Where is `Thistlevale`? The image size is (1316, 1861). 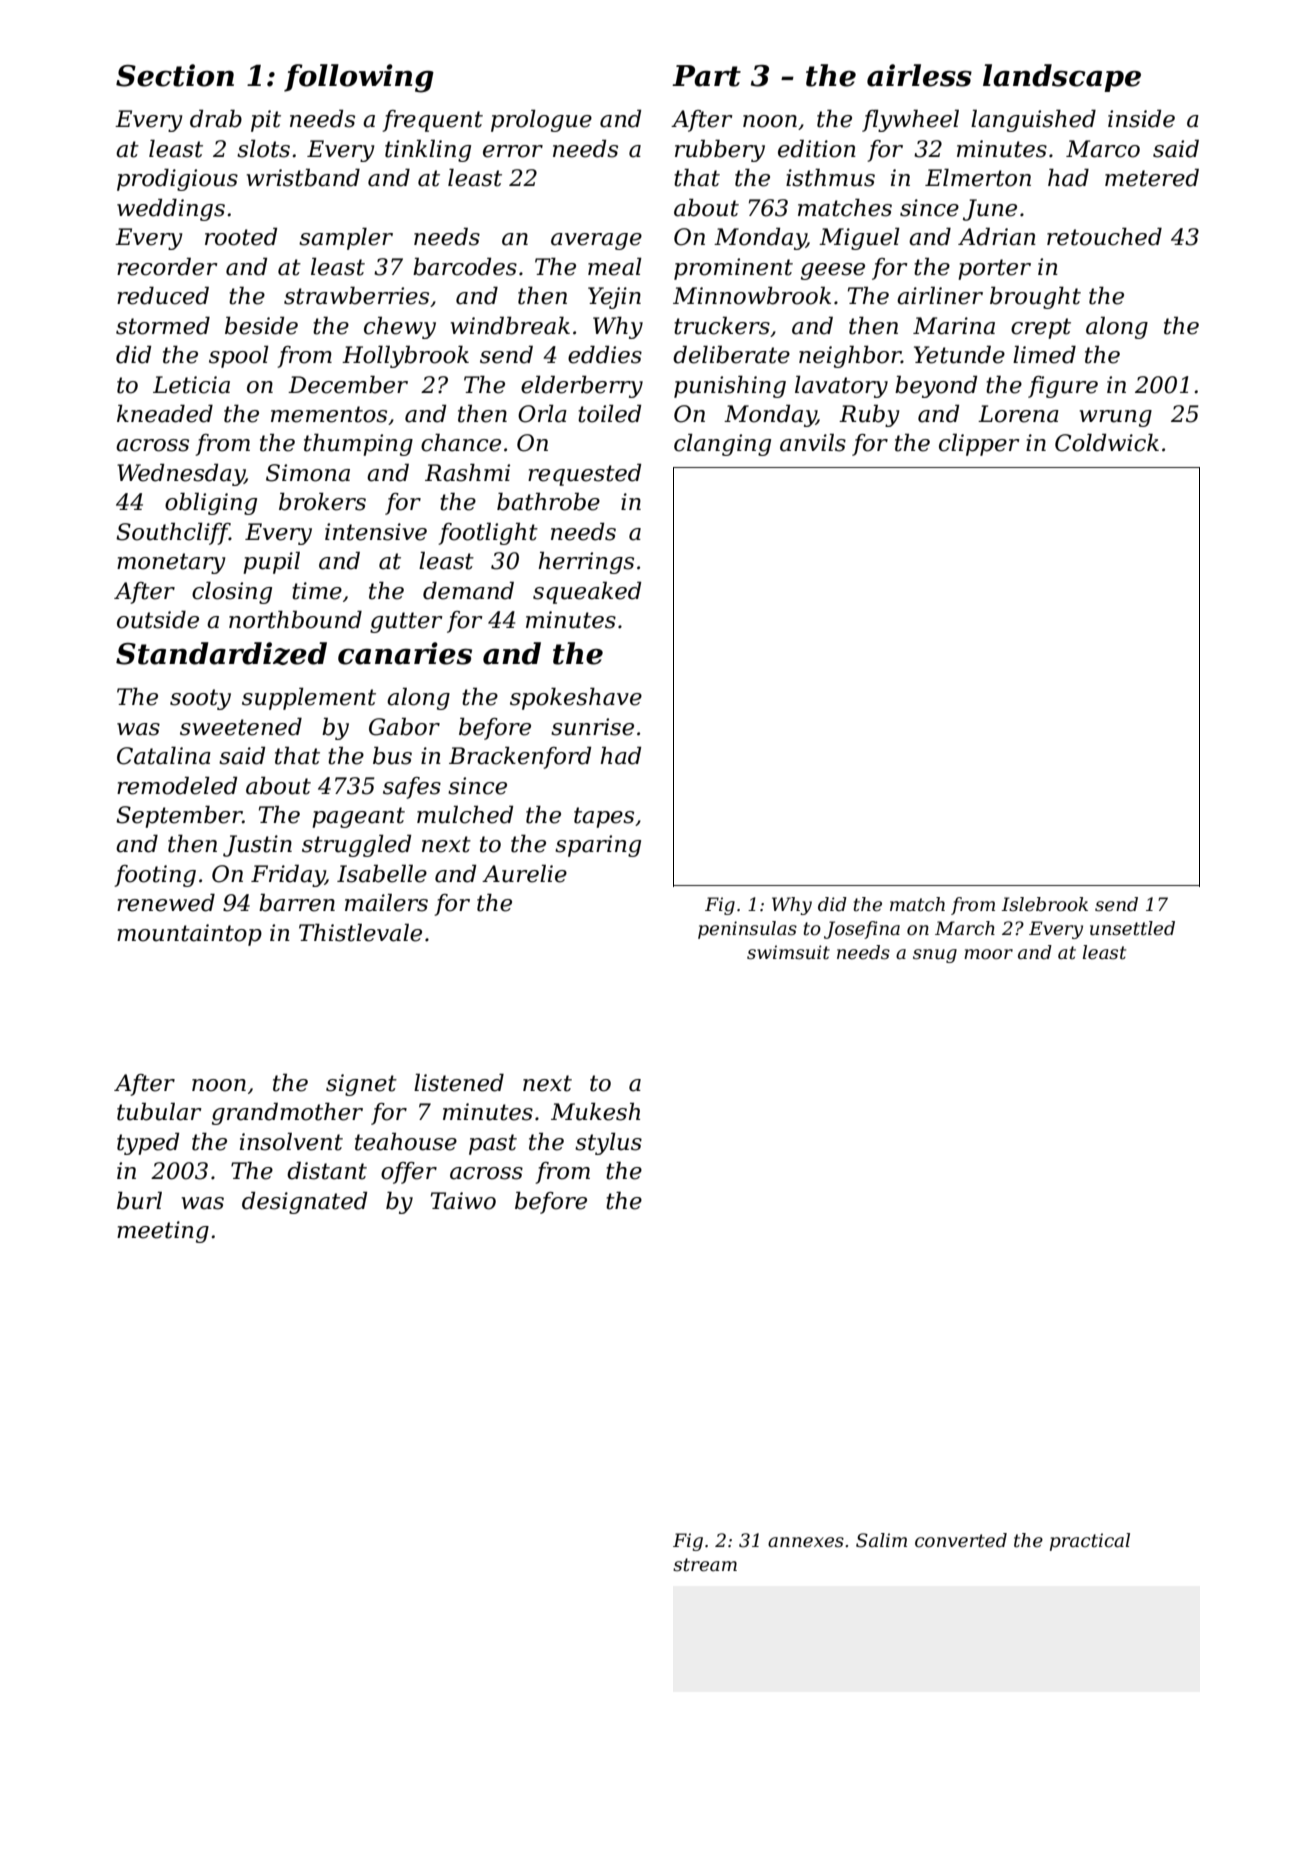 Thistlevale is located at coordinates (360, 932).
